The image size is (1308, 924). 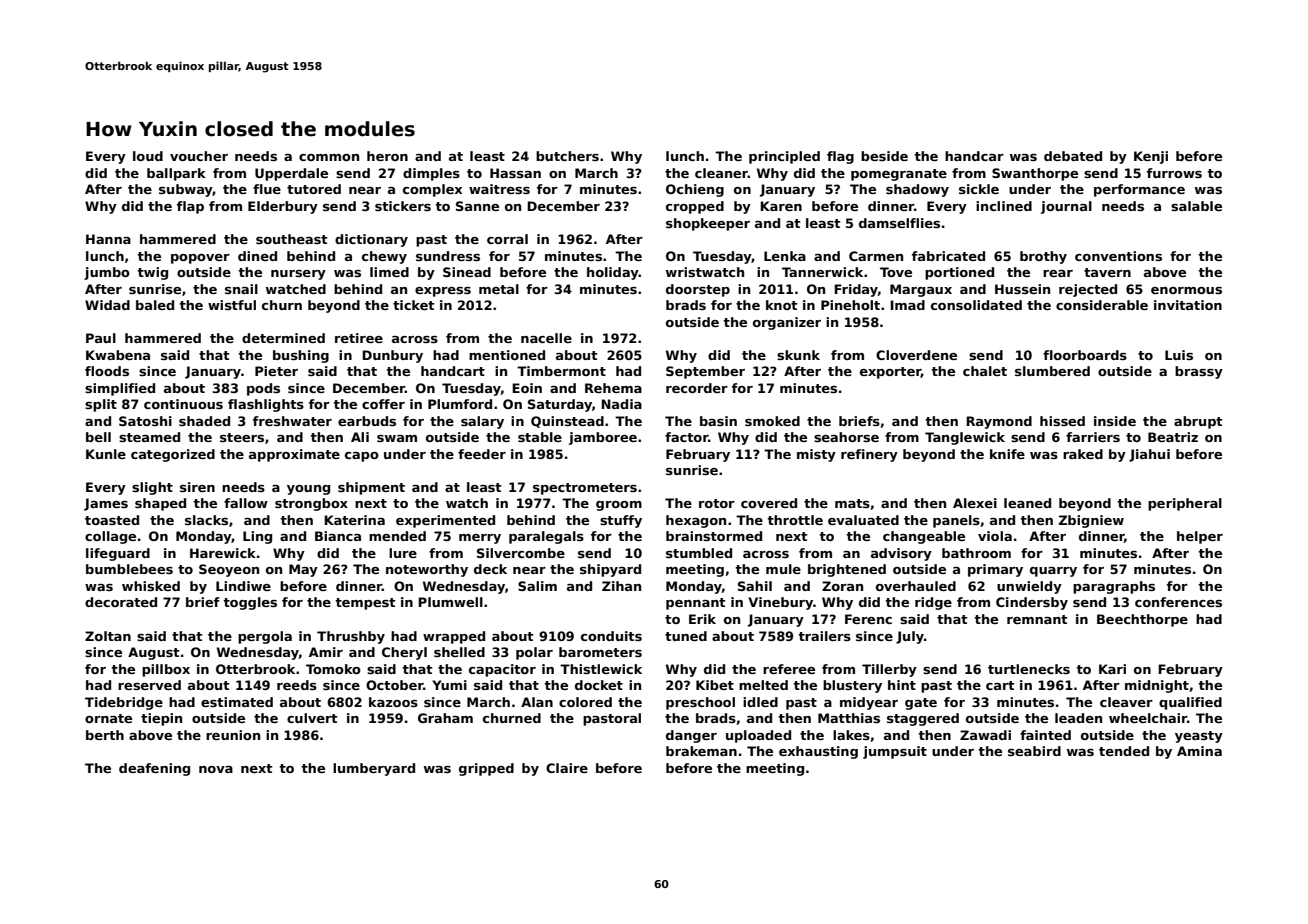 What do you see at coordinates (351, 637) in the document?
I see `Thrushby` at bounding box center [351, 637].
